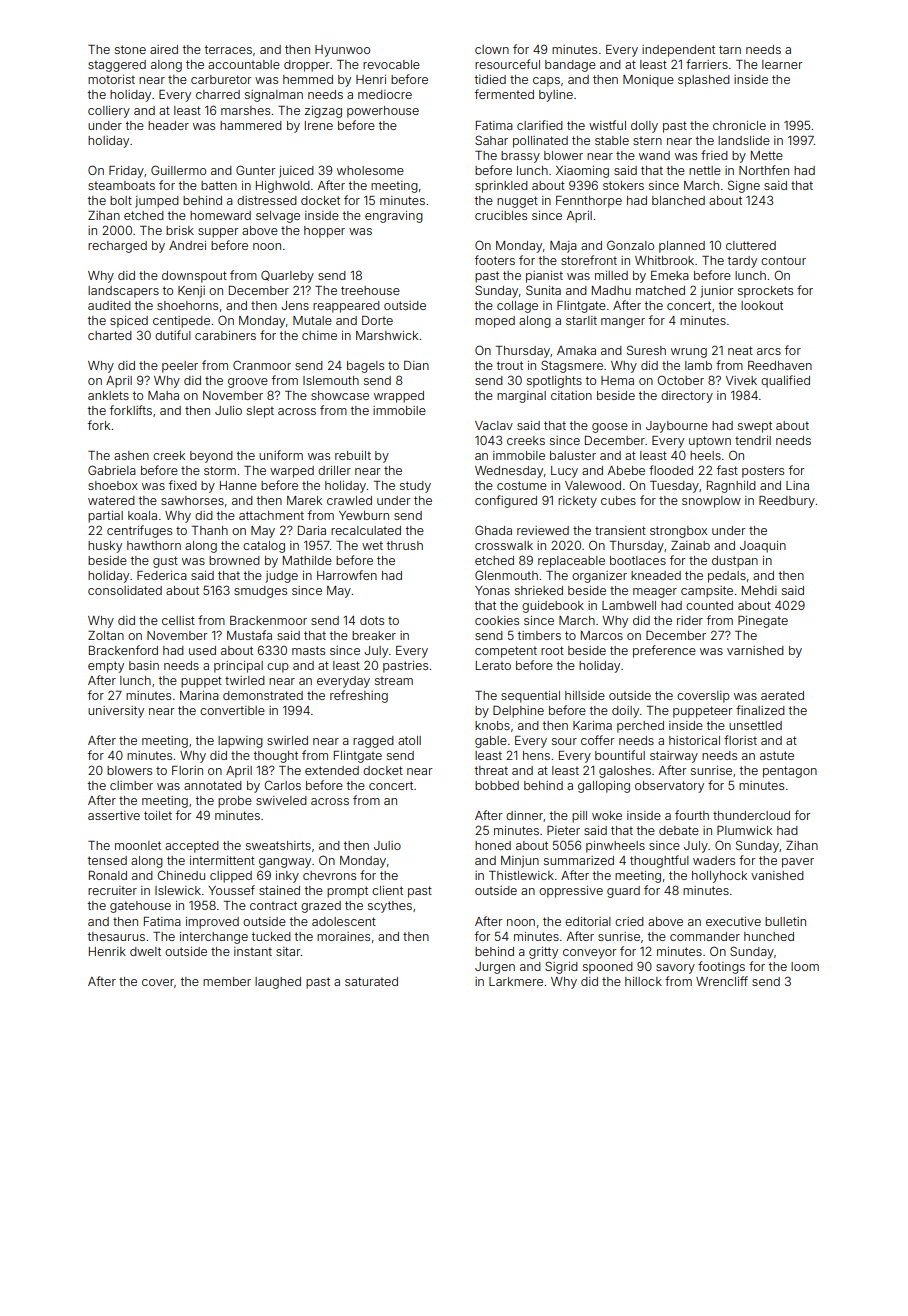 This document has width=908, height=1316. Describe the element at coordinates (763, 472) in the document. I see `posters` at that location.
